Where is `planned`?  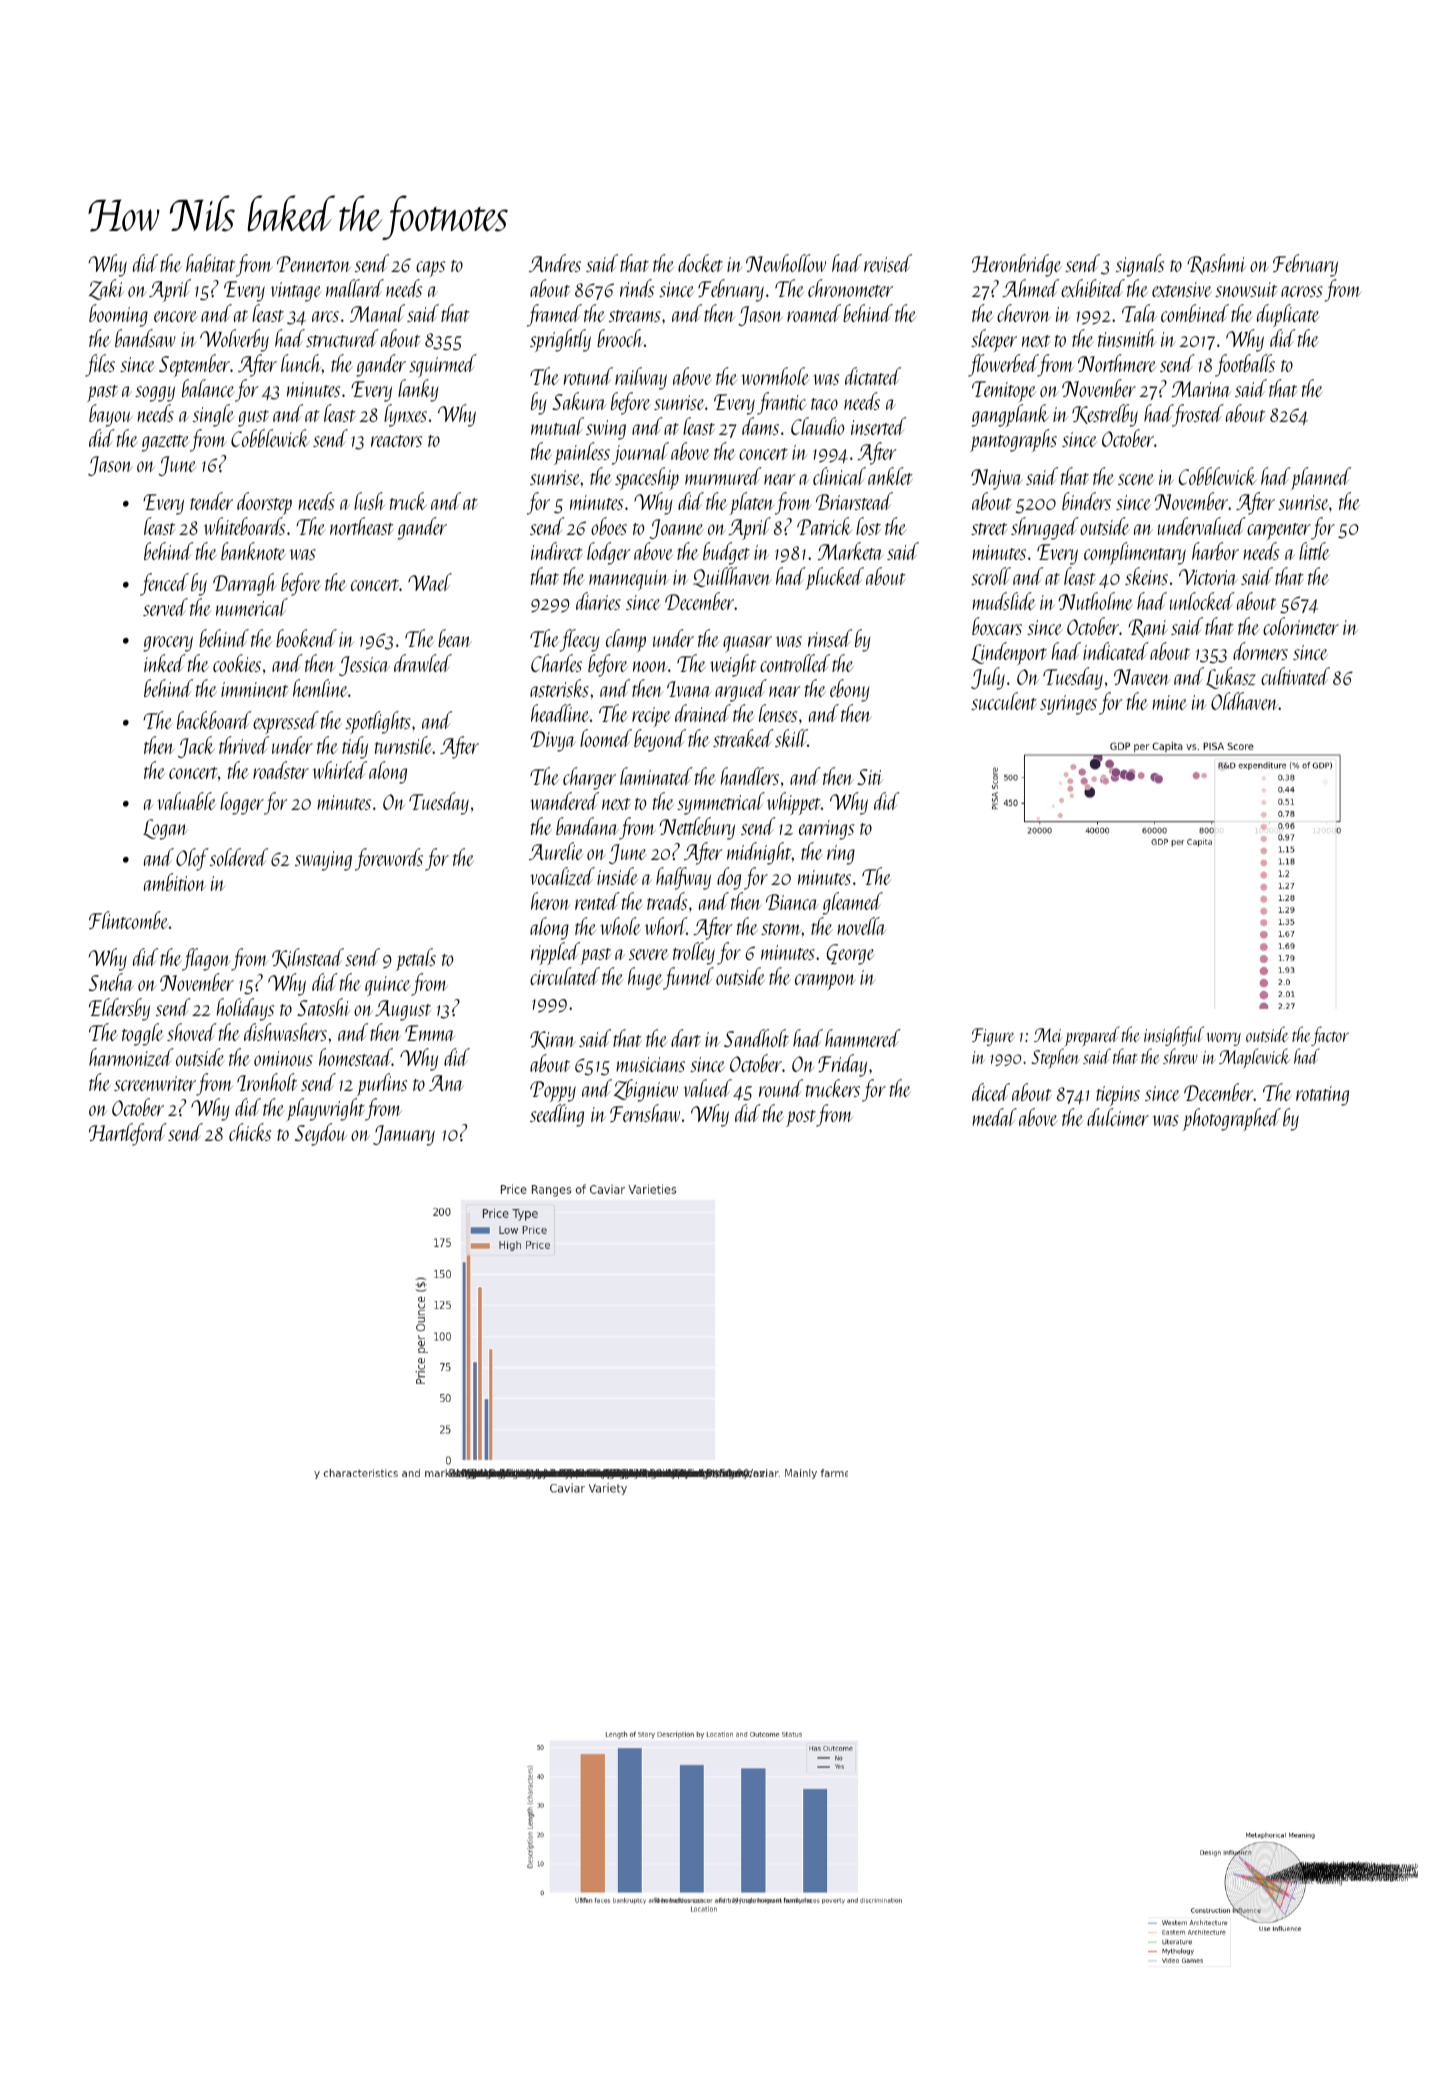
planned is located at coordinates (1321, 478).
